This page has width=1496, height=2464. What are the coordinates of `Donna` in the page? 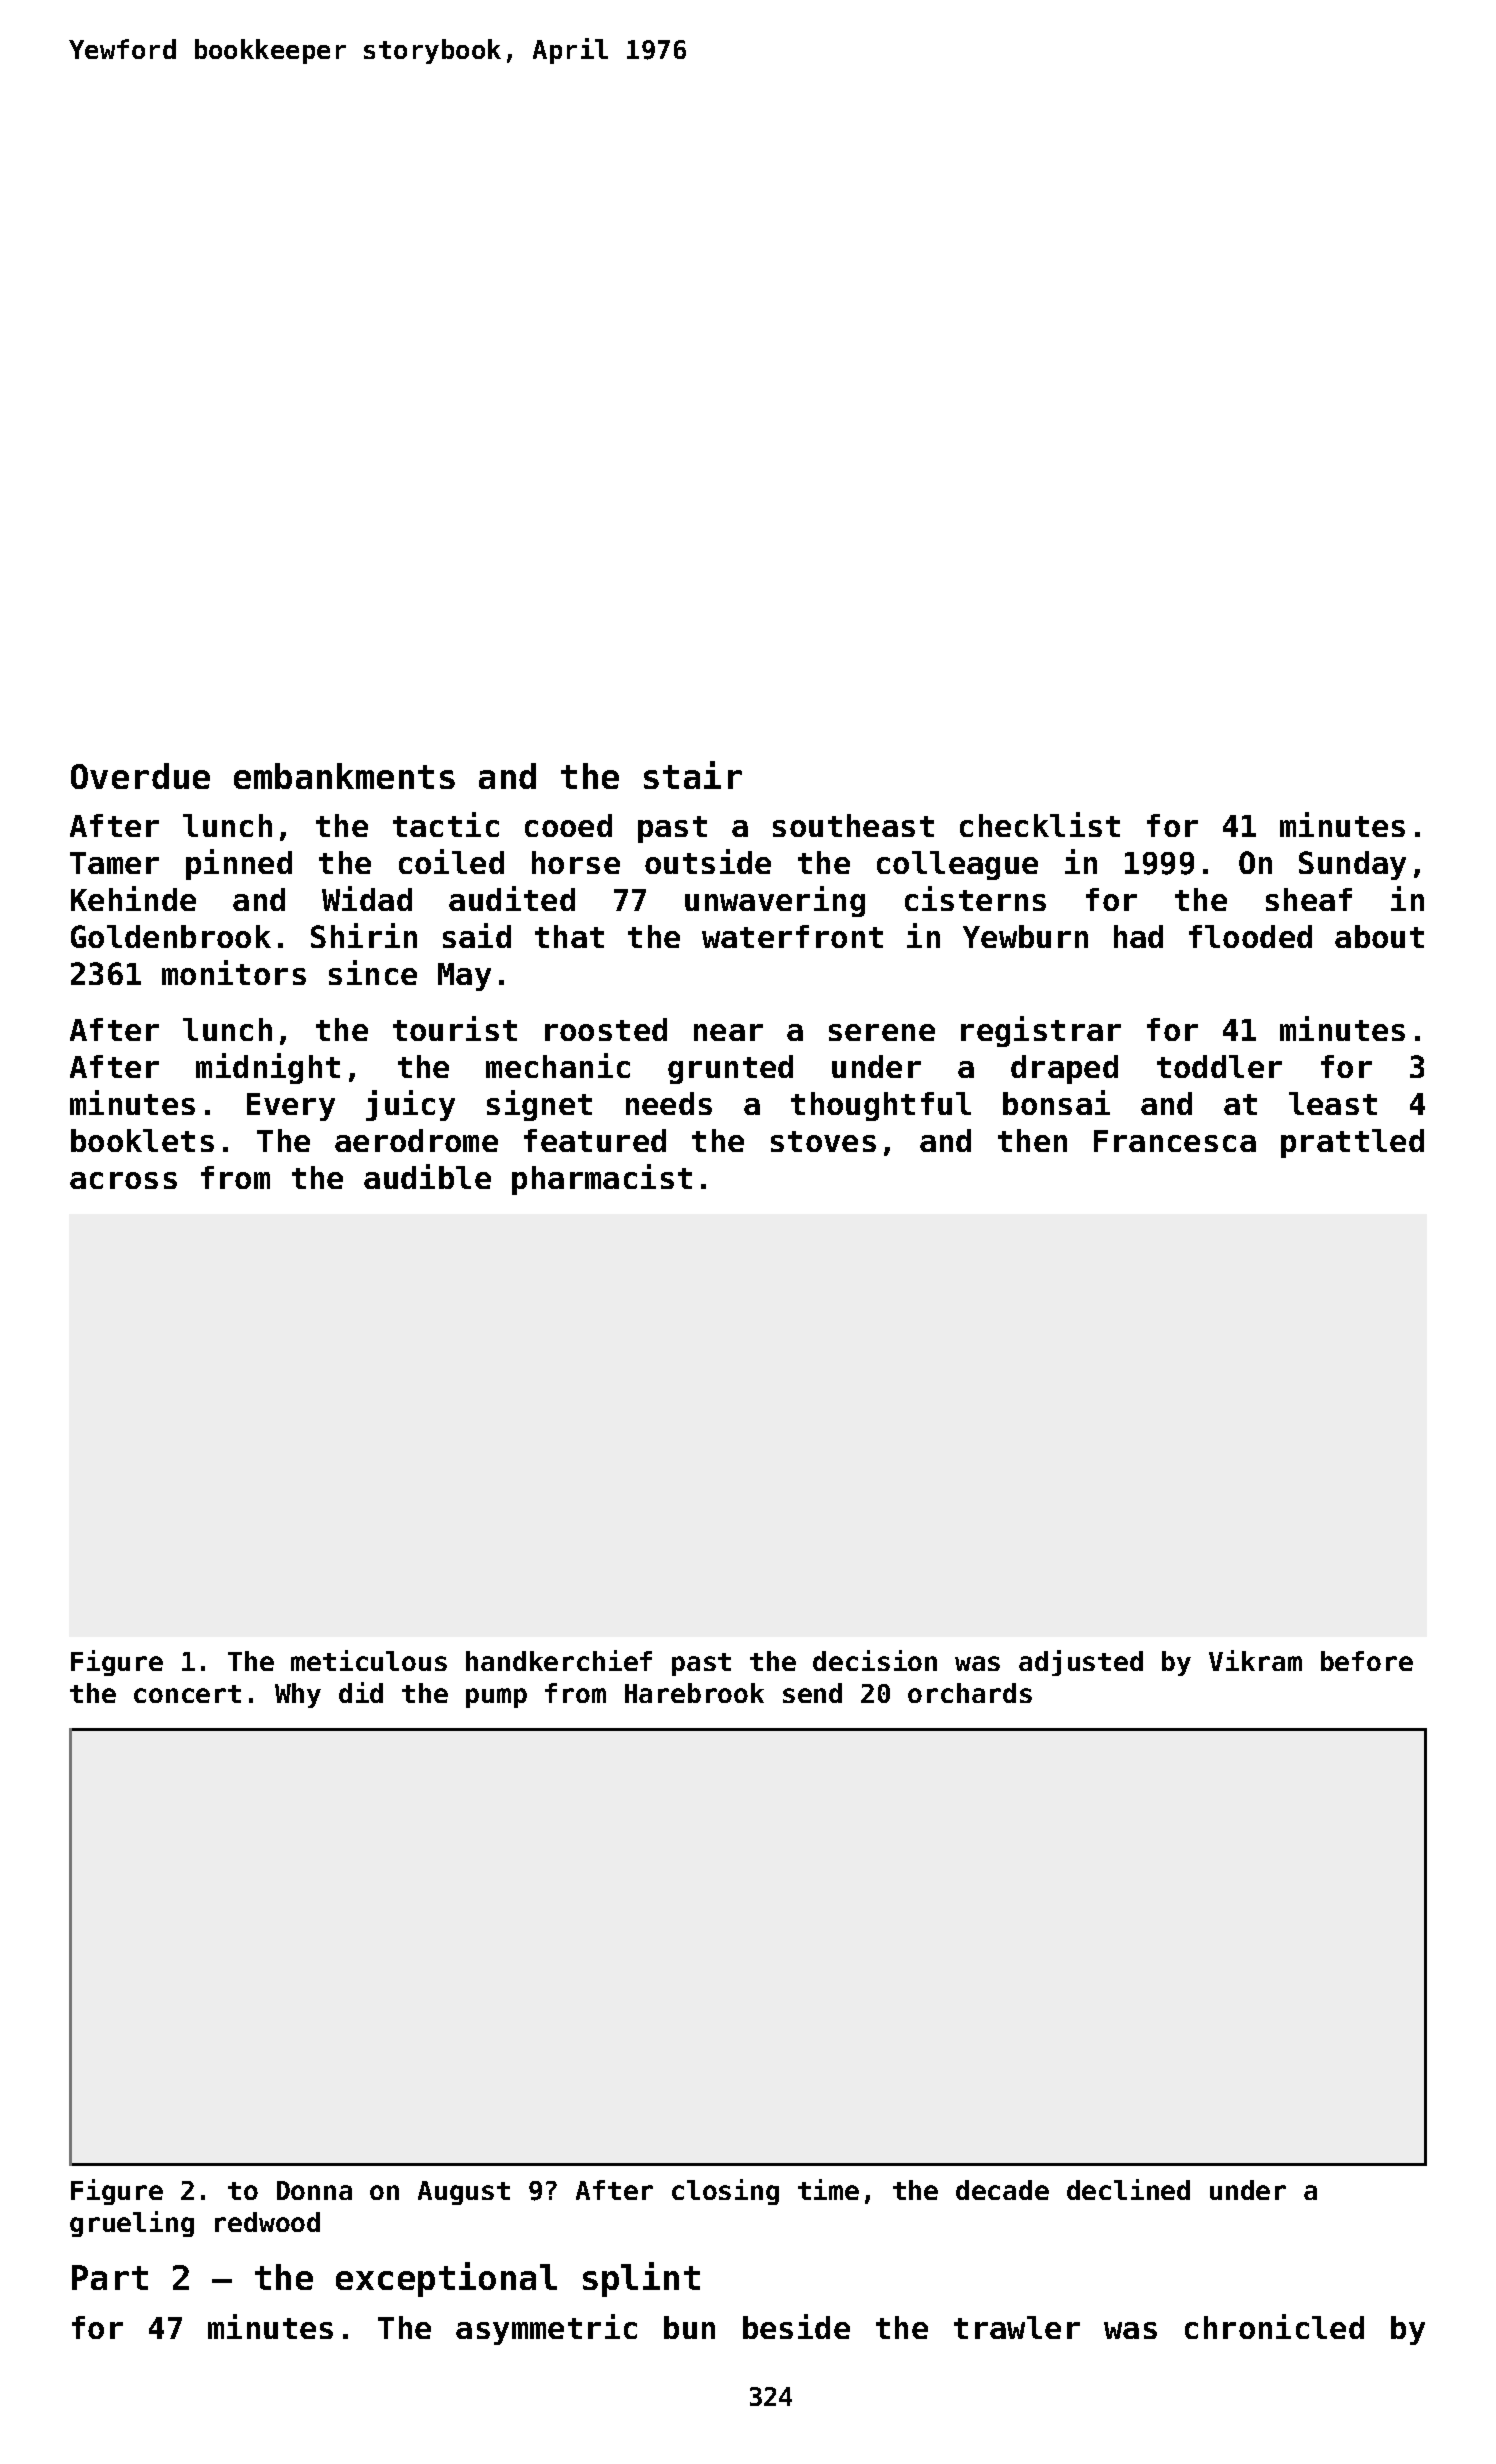 It's located at (314, 2190).
